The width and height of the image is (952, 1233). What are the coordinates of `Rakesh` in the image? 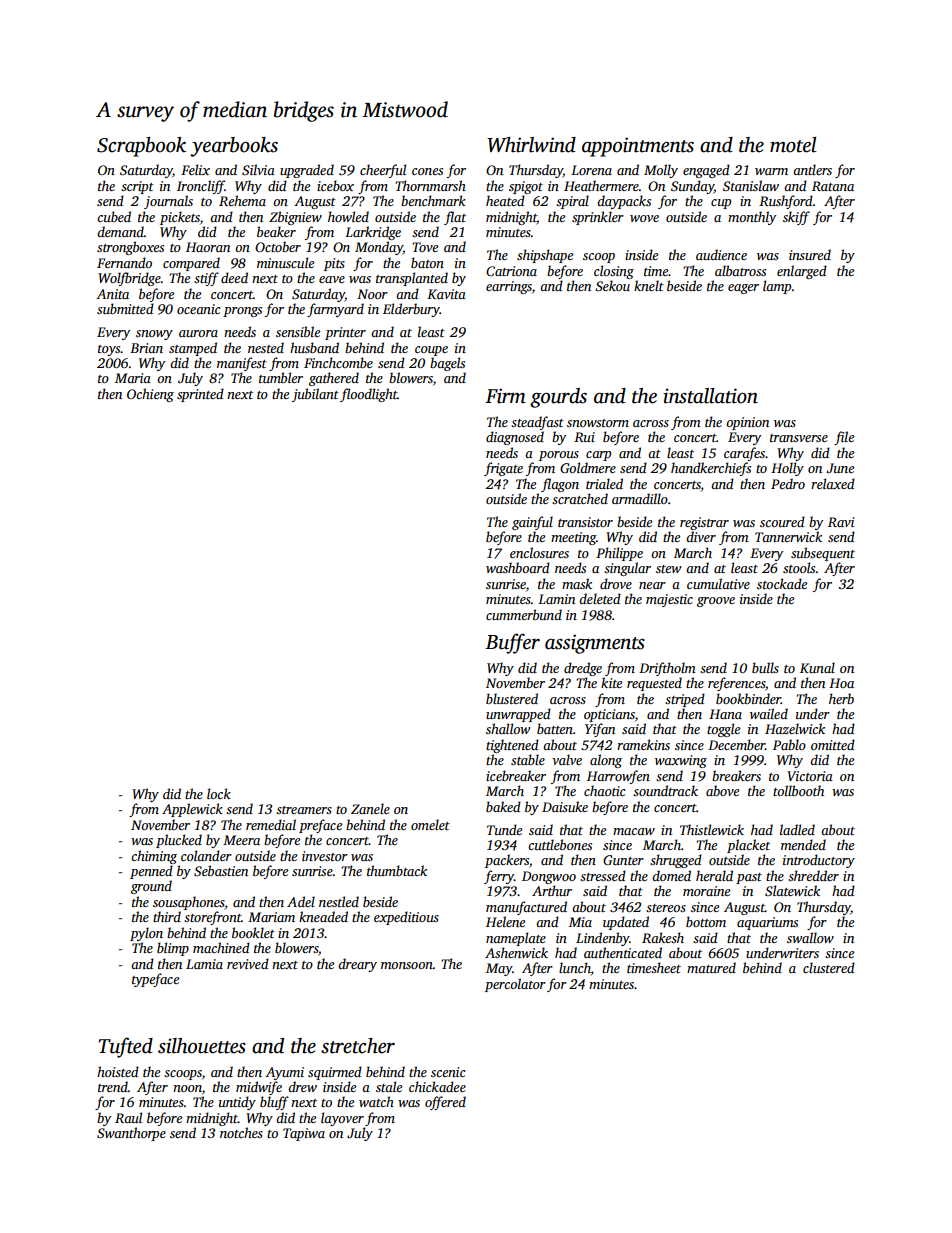 It's located at (663, 937).
